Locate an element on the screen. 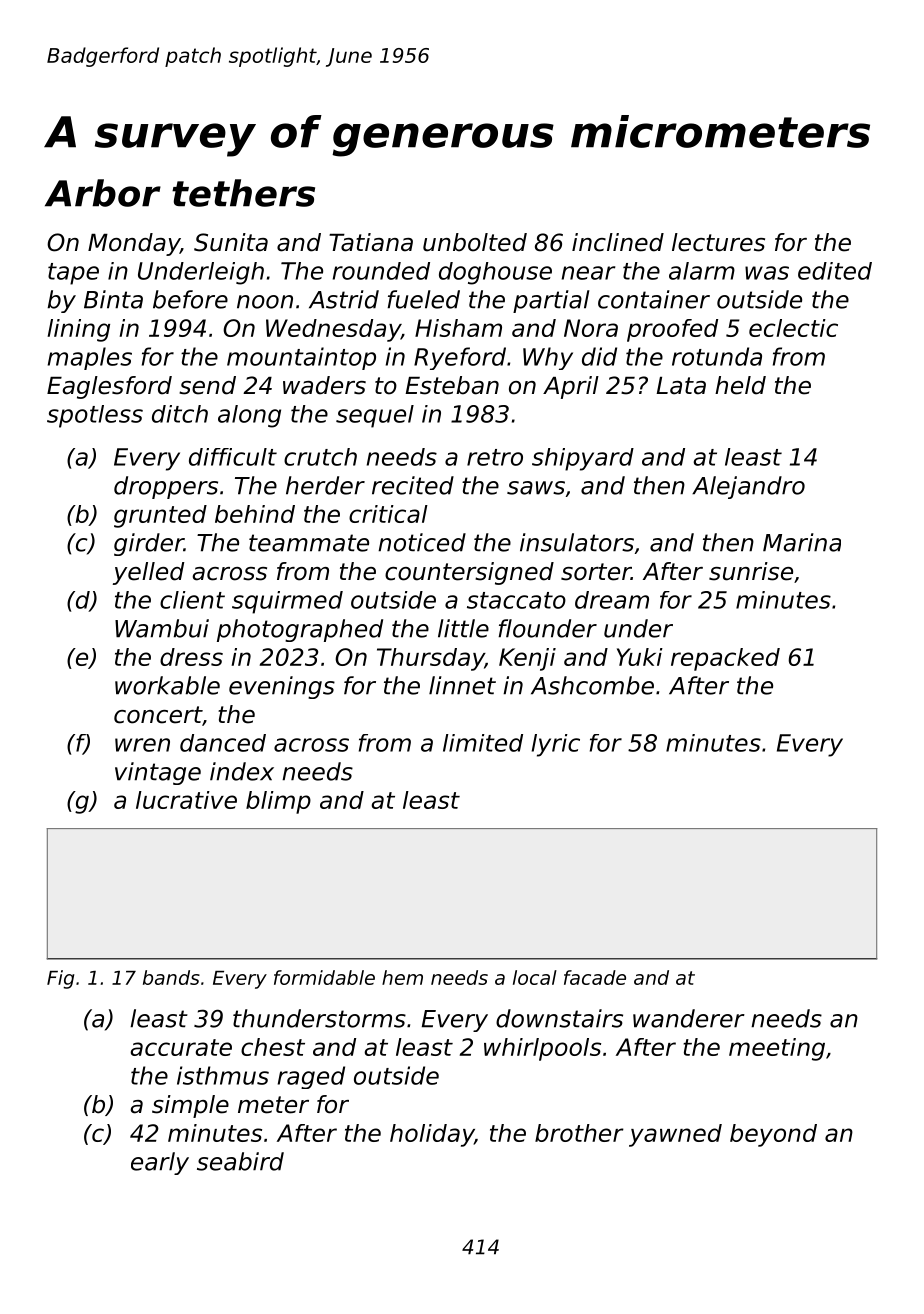  sunrise is located at coordinates (751, 571).
